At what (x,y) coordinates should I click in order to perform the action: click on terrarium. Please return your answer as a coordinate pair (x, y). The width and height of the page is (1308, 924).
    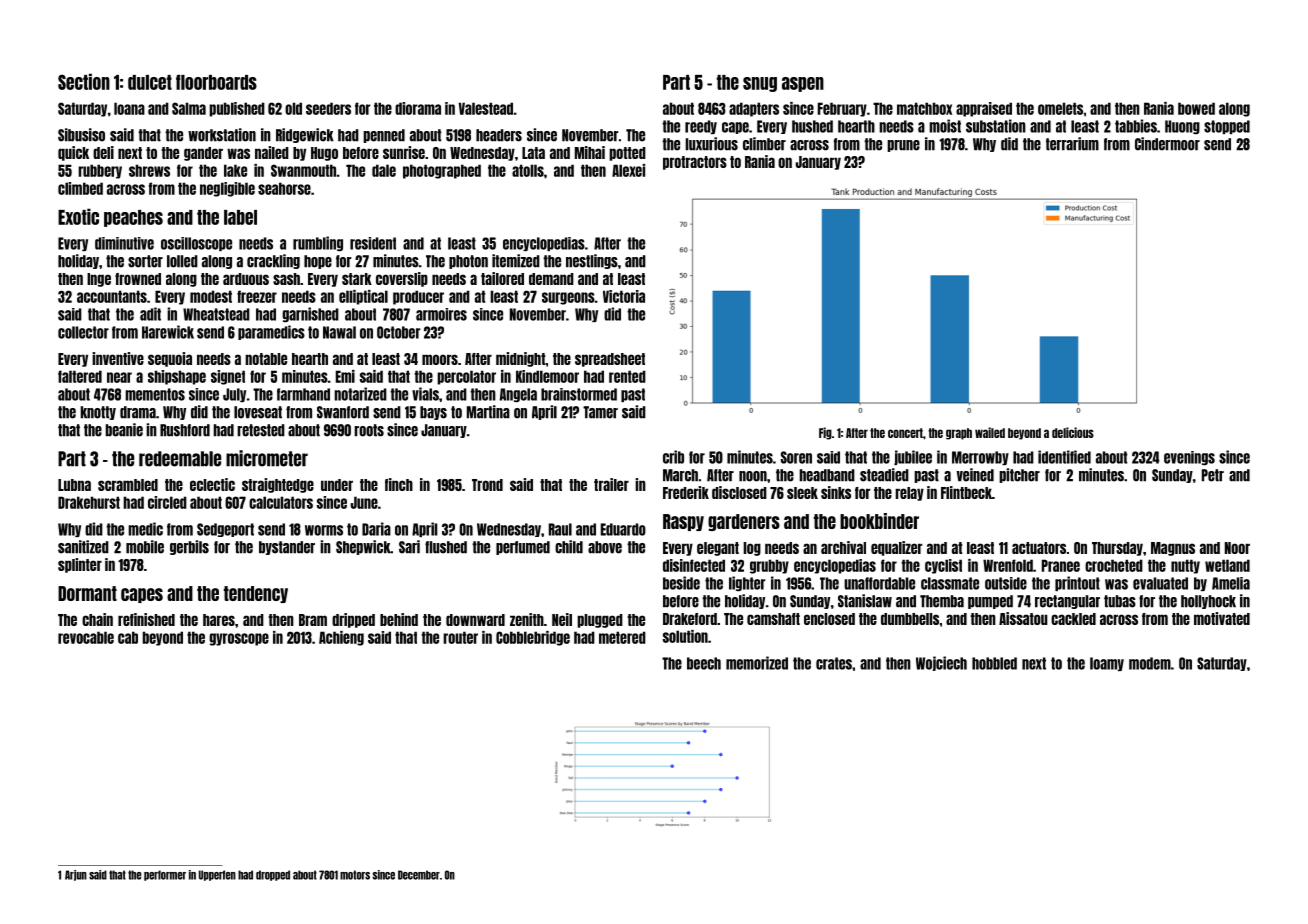
    Looking at the image, I should click on (1072, 144).
